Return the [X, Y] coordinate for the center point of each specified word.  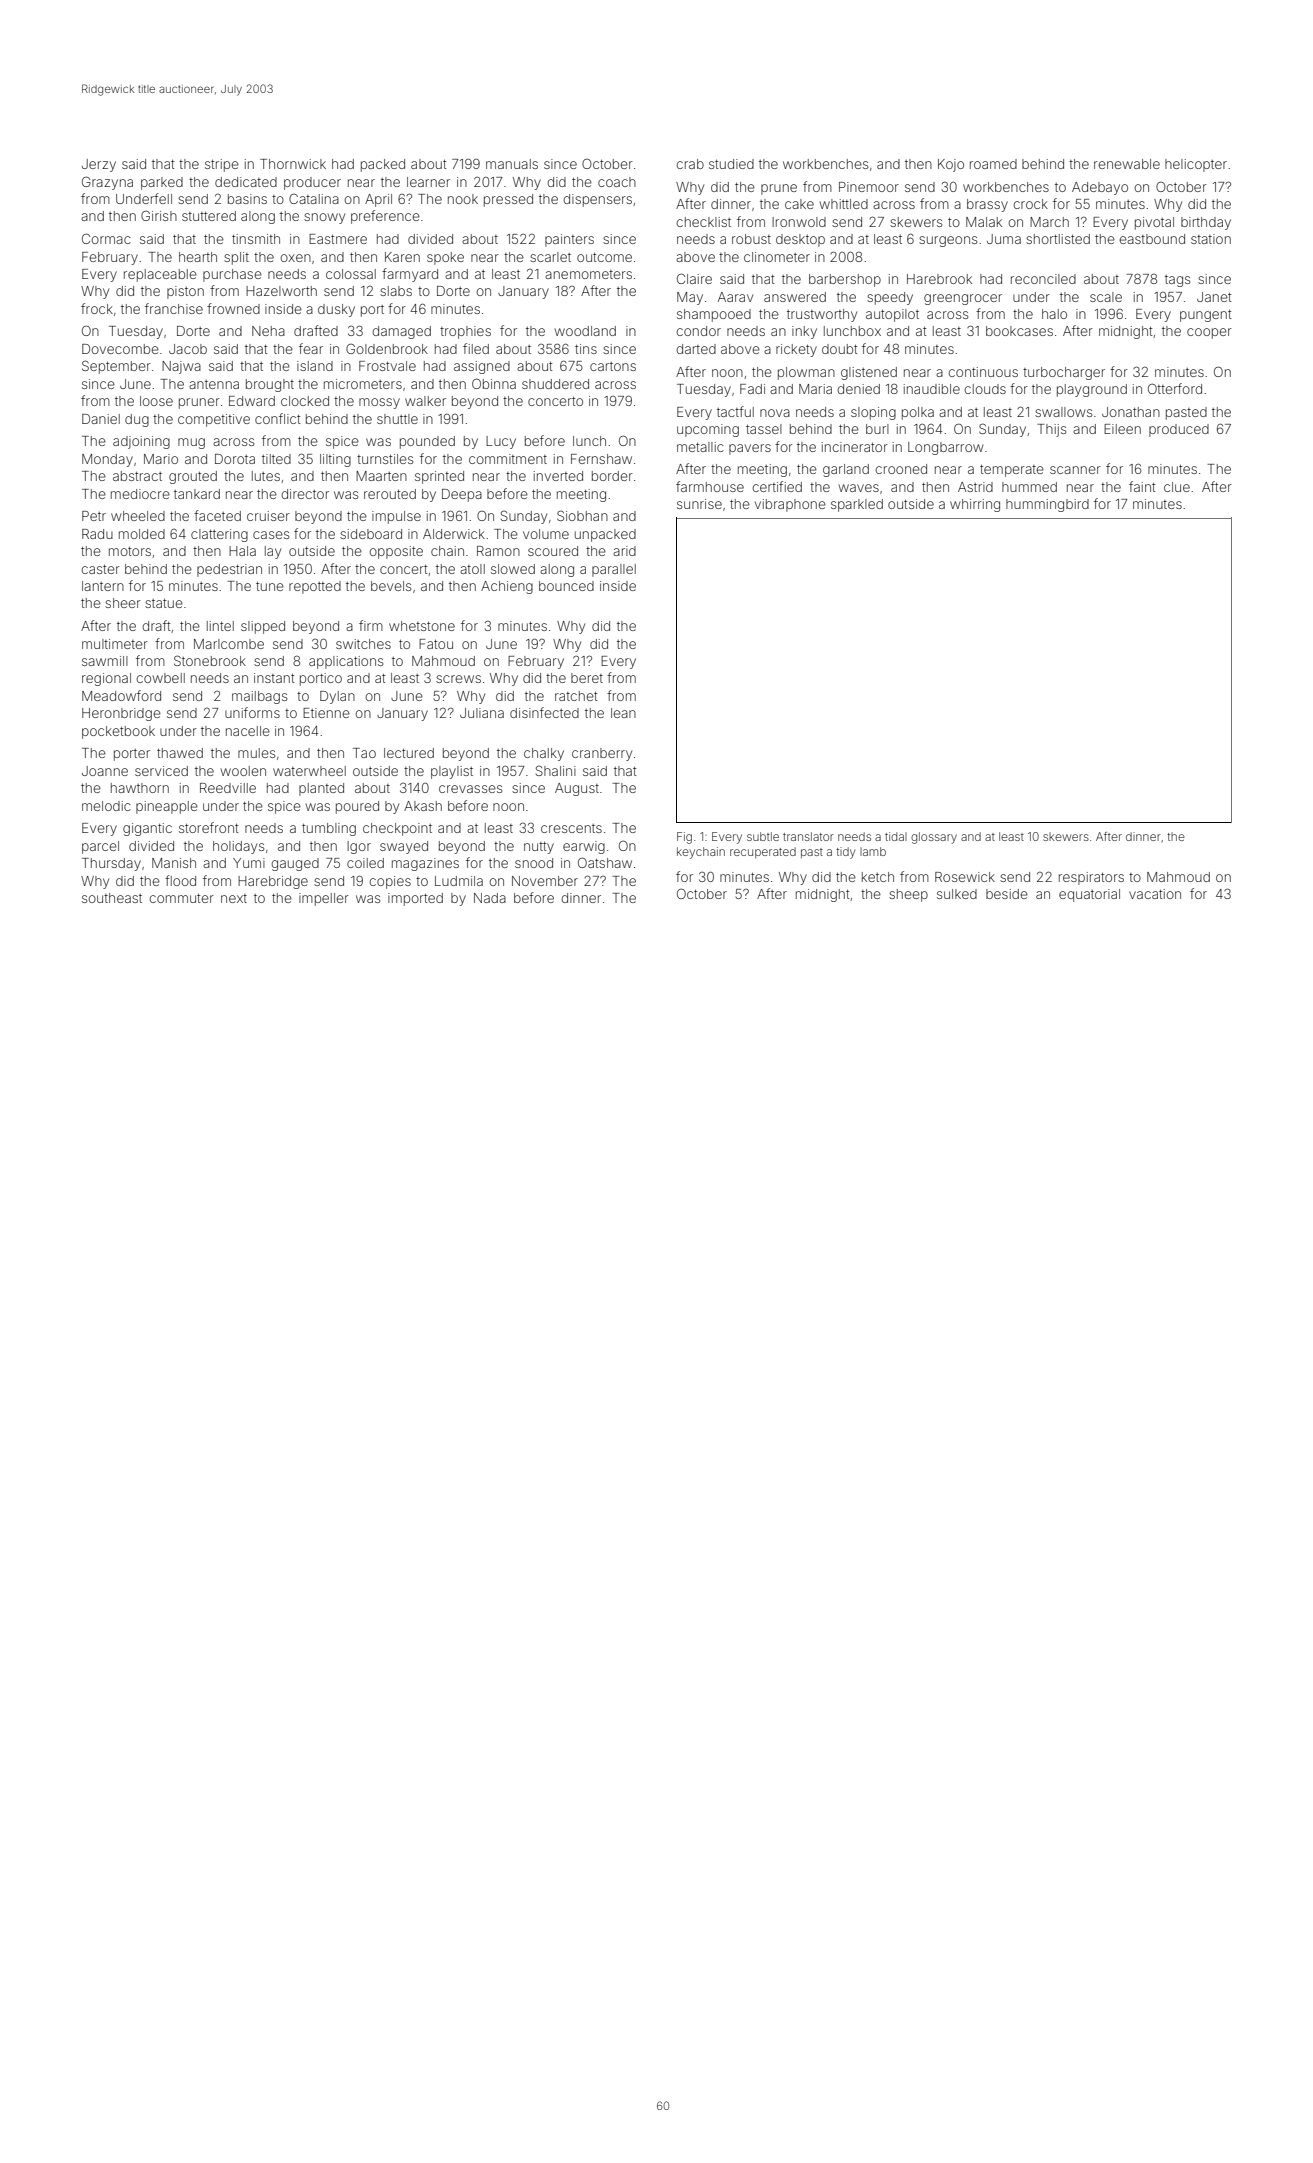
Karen [402, 257]
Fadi [752, 389]
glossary [934, 838]
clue [1177, 487]
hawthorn [140, 788]
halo [1054, 314]
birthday [1206, 223]
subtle [763, 836]
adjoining [141, 442]
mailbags [259, 697]
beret [587, 678]
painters [569, 240]
